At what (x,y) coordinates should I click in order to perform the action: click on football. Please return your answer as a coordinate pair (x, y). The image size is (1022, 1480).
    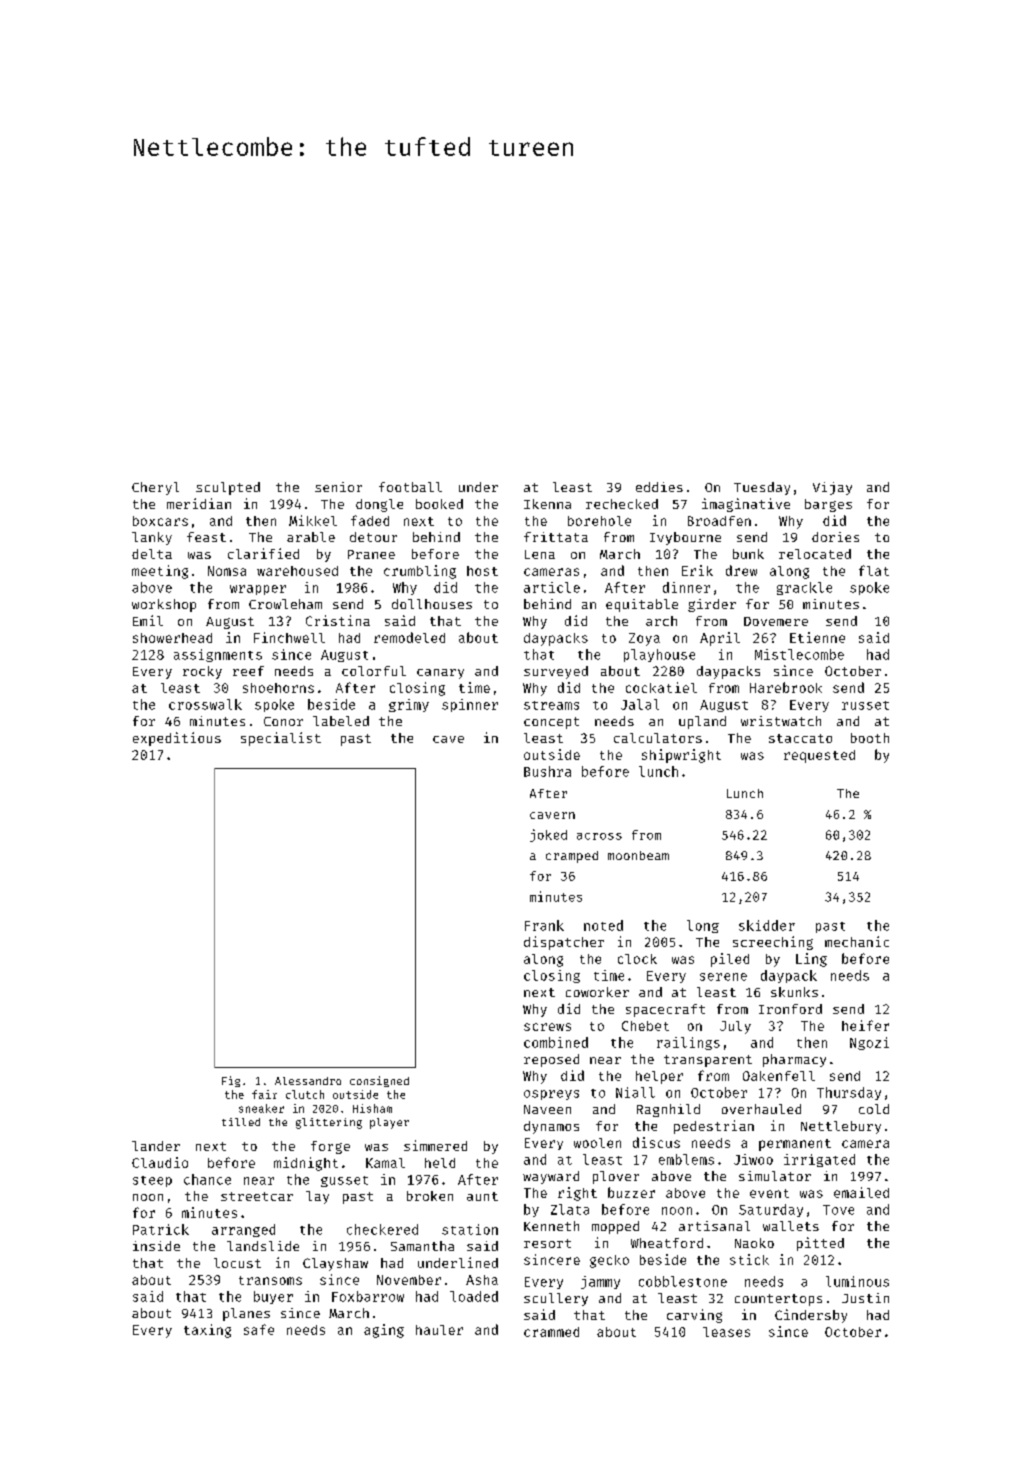
    Looking at the image, I should click on (410, 487).
